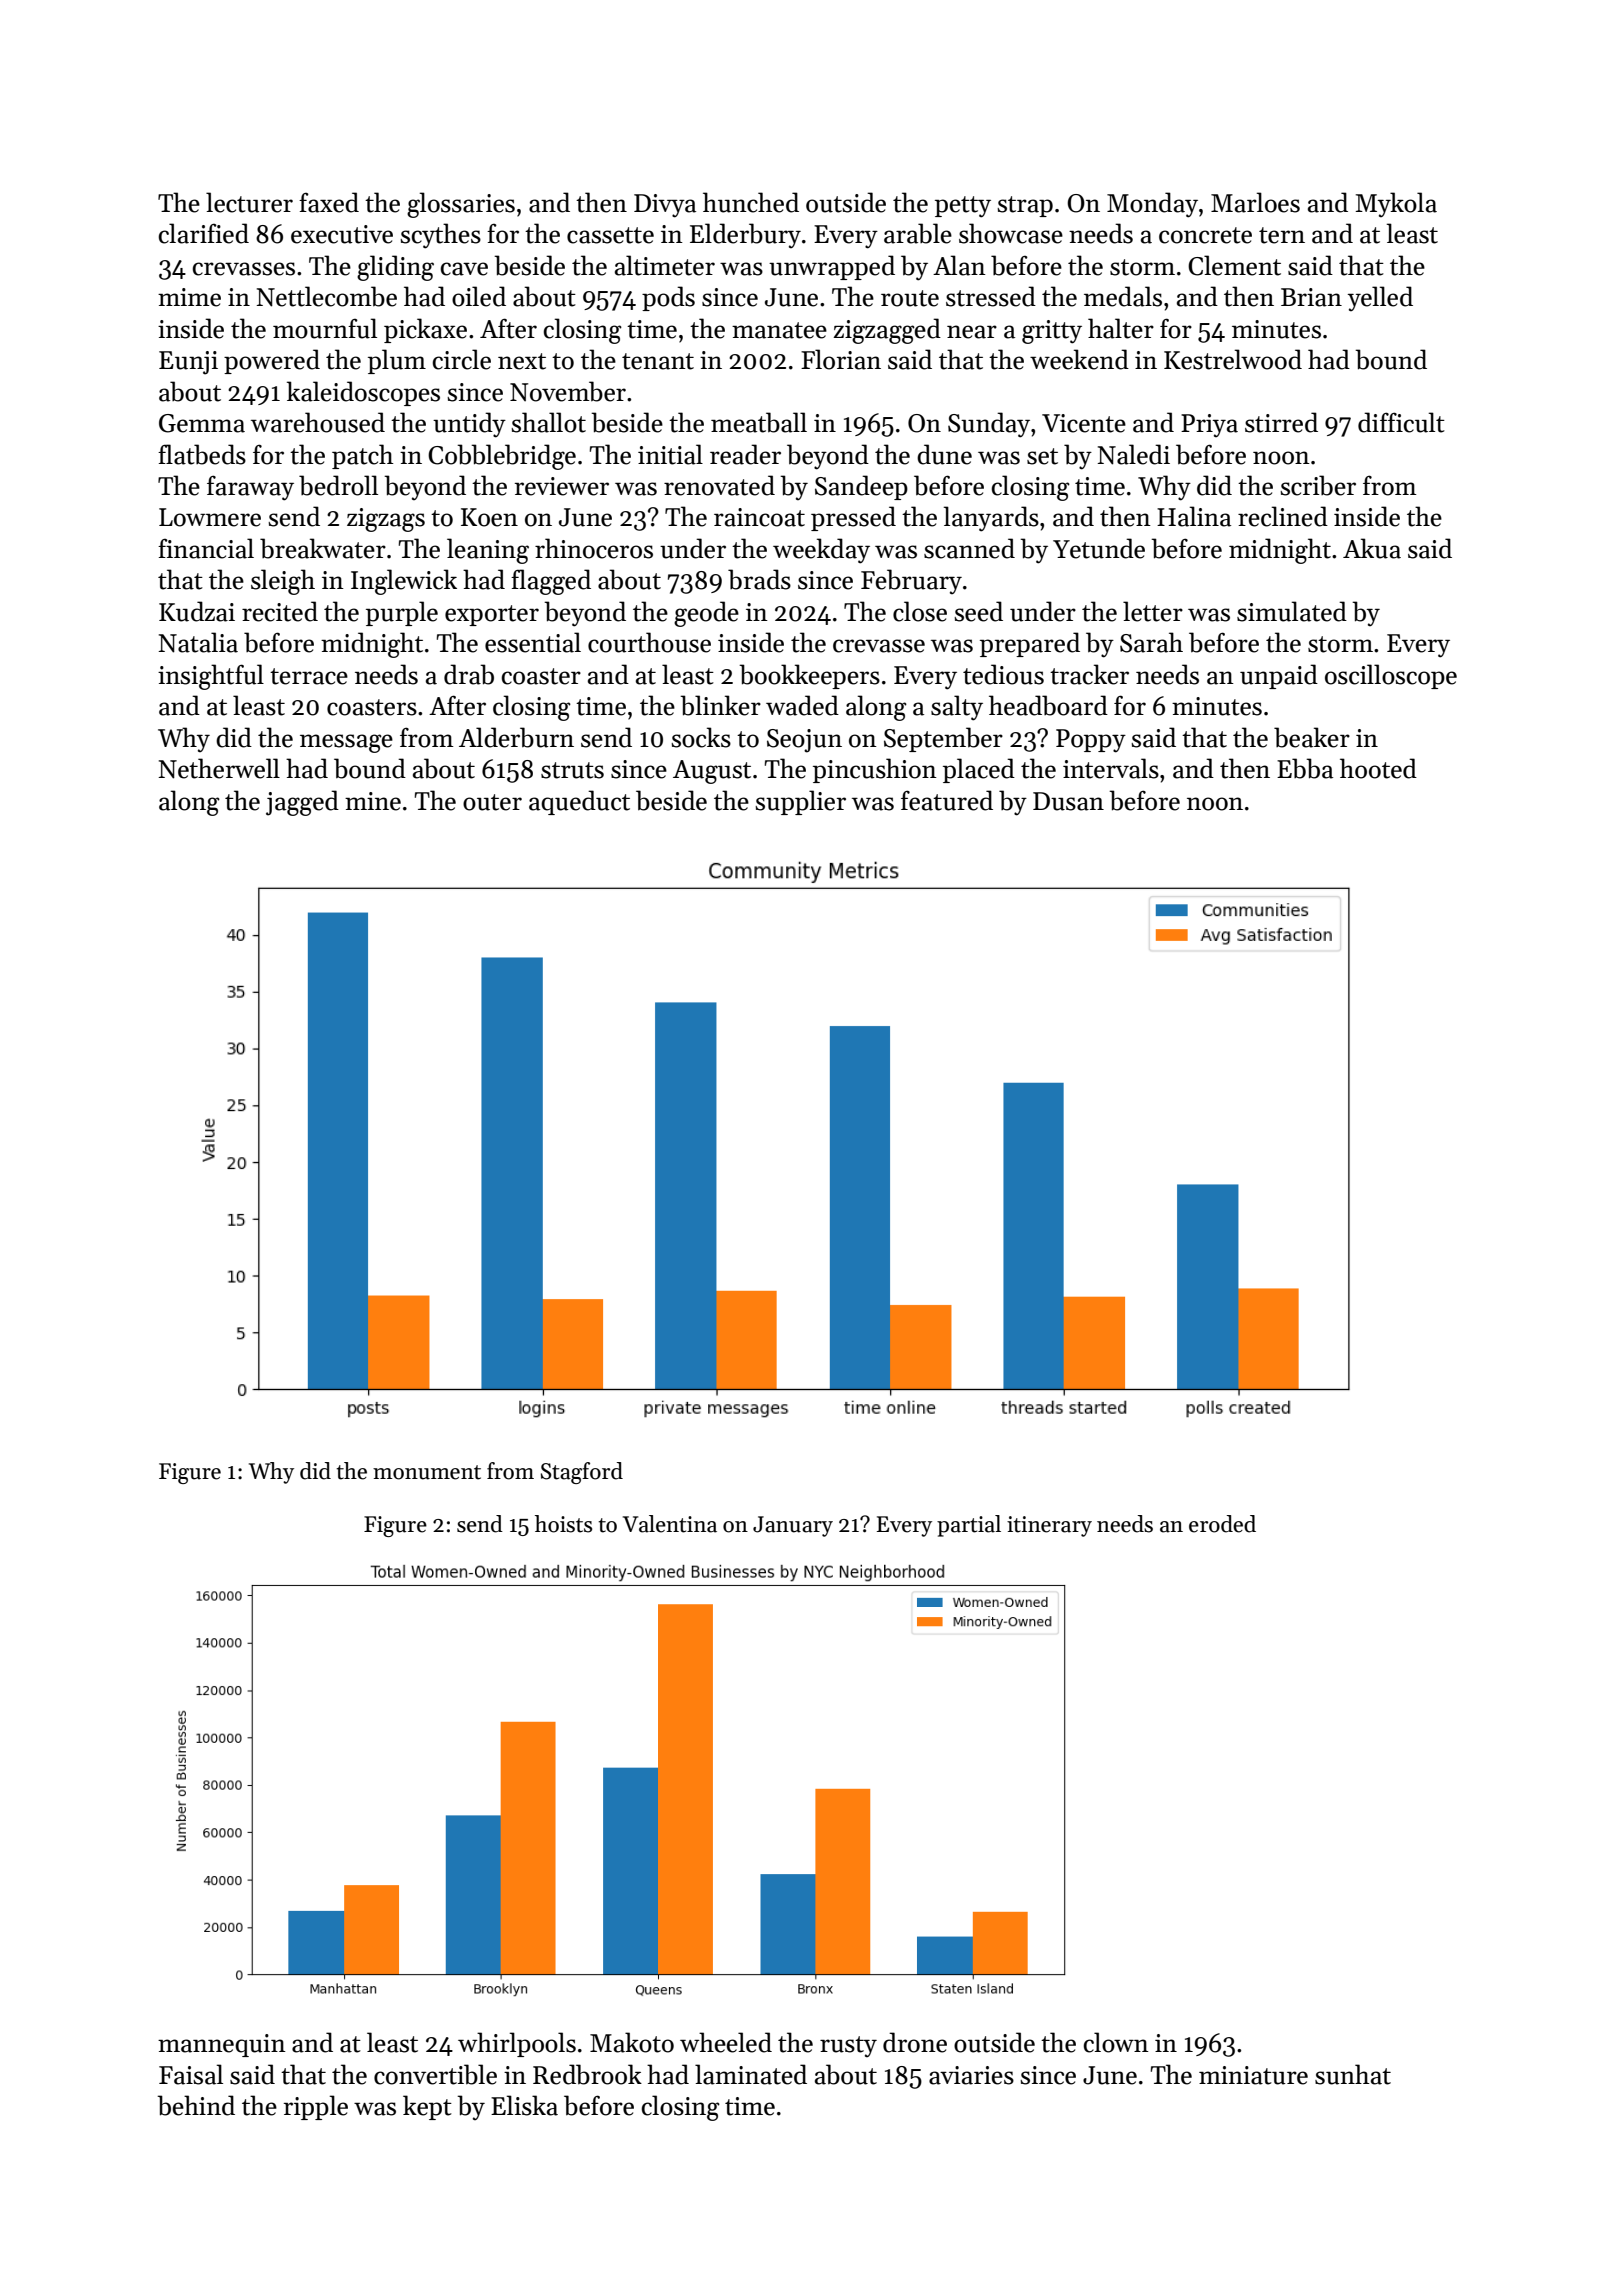 The height and width of the page is (2292, 1620). What do you see at coordinates (1255, 202) in the page?
I see `Marloes` at bounding box center [1255, 202].
